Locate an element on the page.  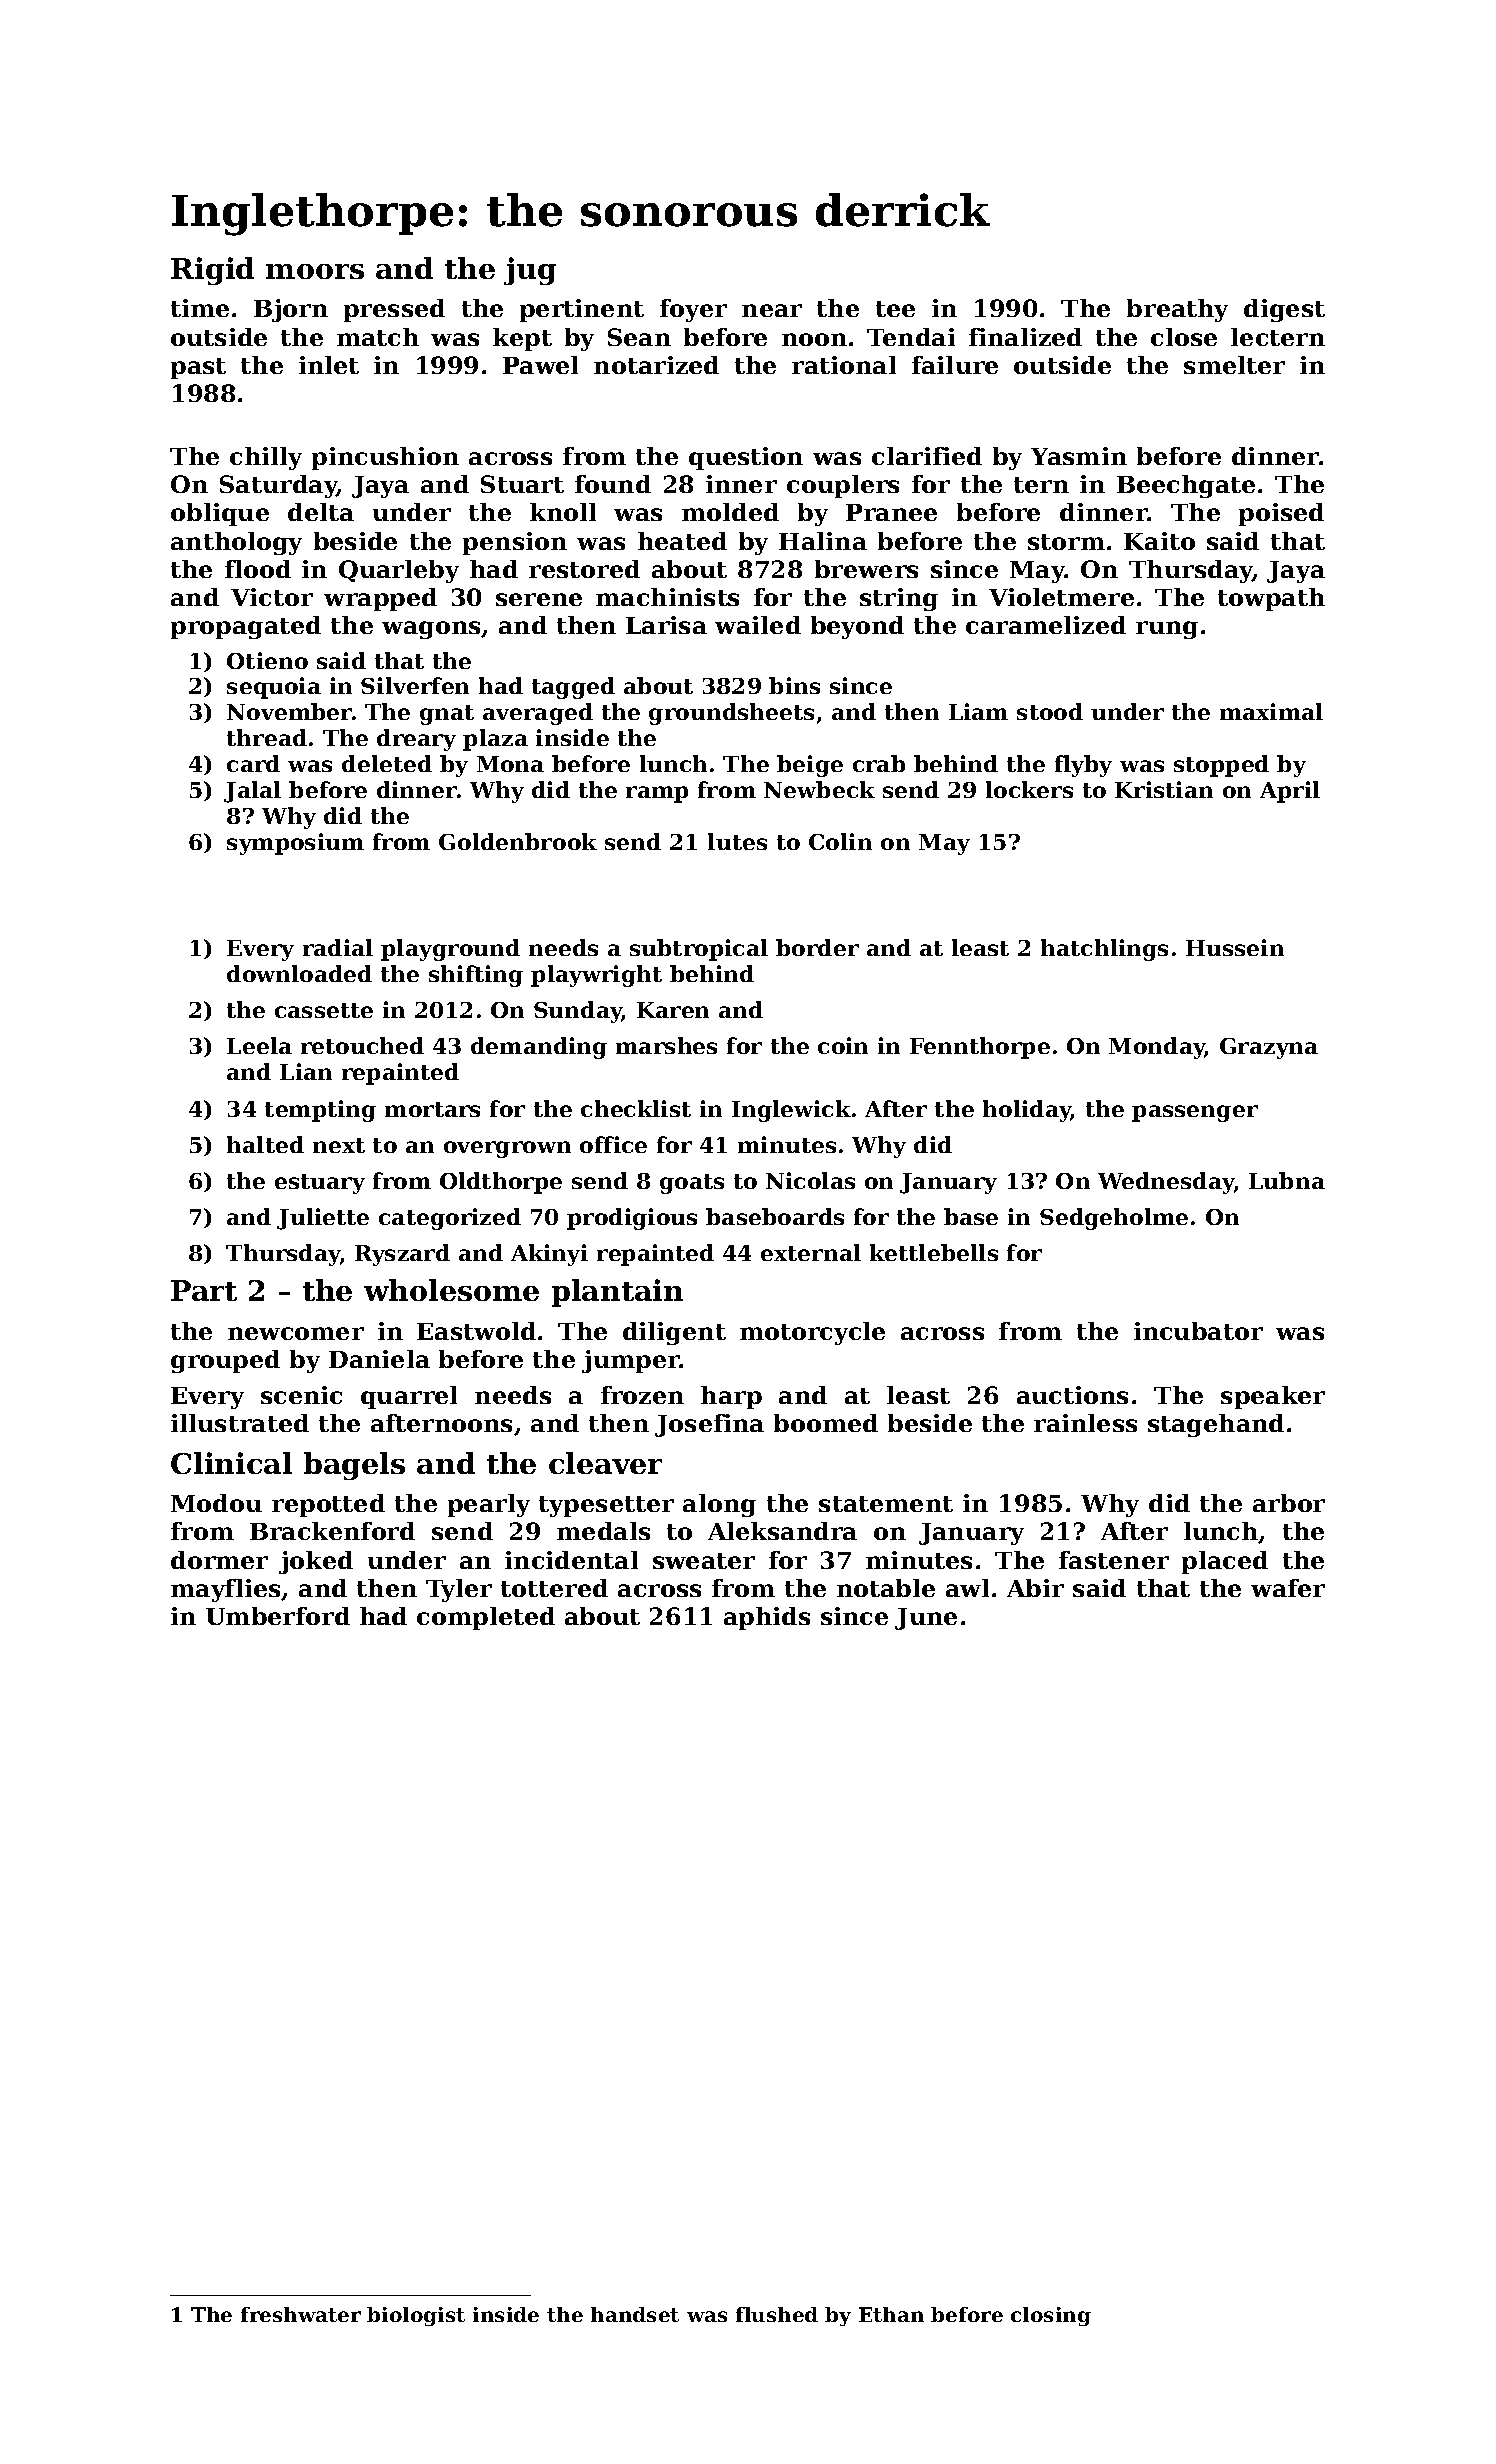
tee is located at coordinates (895, 309).
